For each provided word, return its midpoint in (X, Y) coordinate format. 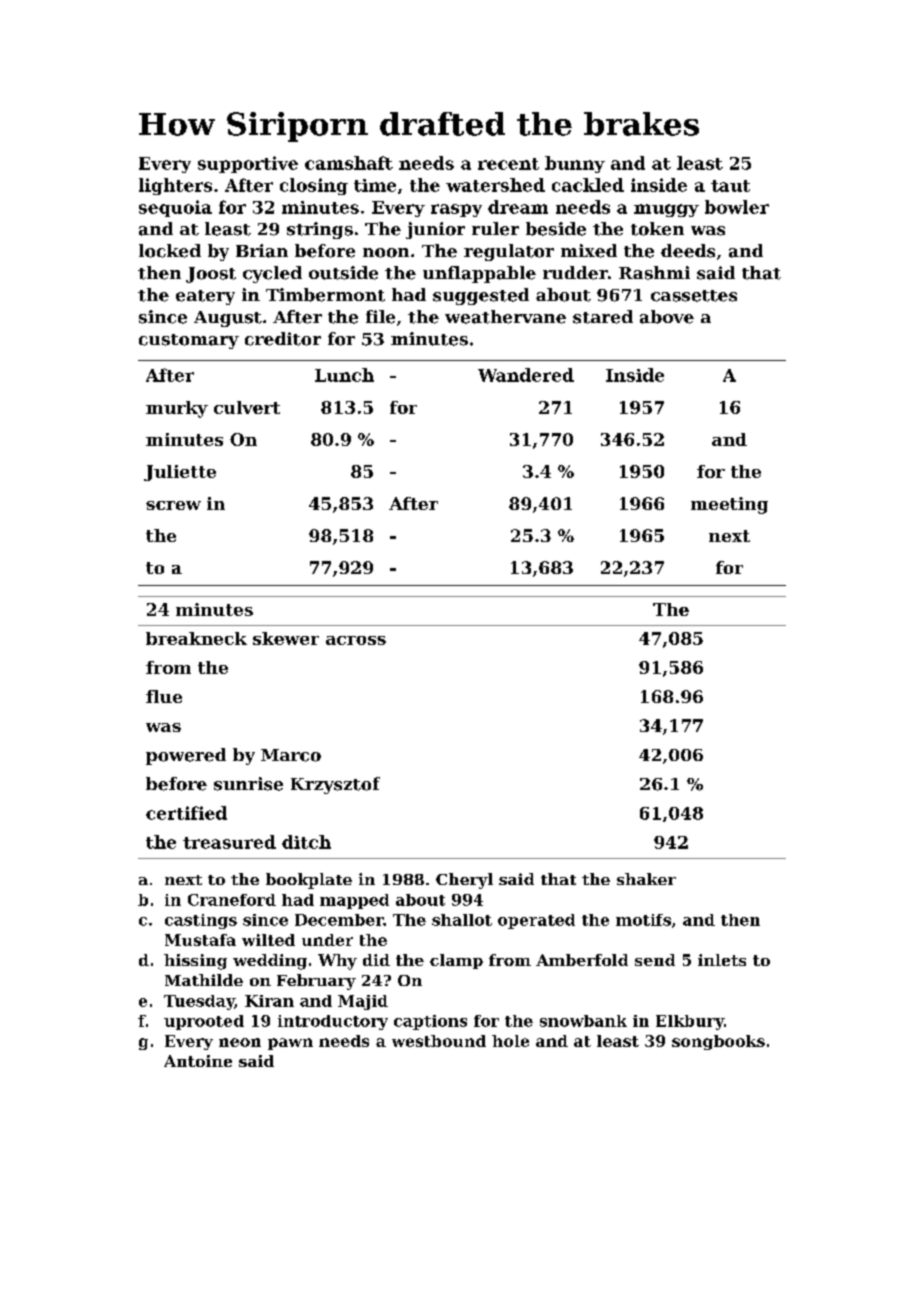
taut (730, 186)
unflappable (479, 274)
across (356, 640)
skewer (286, 638)
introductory (333, 1022)
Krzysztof (335, 785)
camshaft (349, 163)
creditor (283, 339)
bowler (737, 207)
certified (186, 813)
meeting (729, 505)
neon (240, 1042)
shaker (646, 879)
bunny (575, 164)
